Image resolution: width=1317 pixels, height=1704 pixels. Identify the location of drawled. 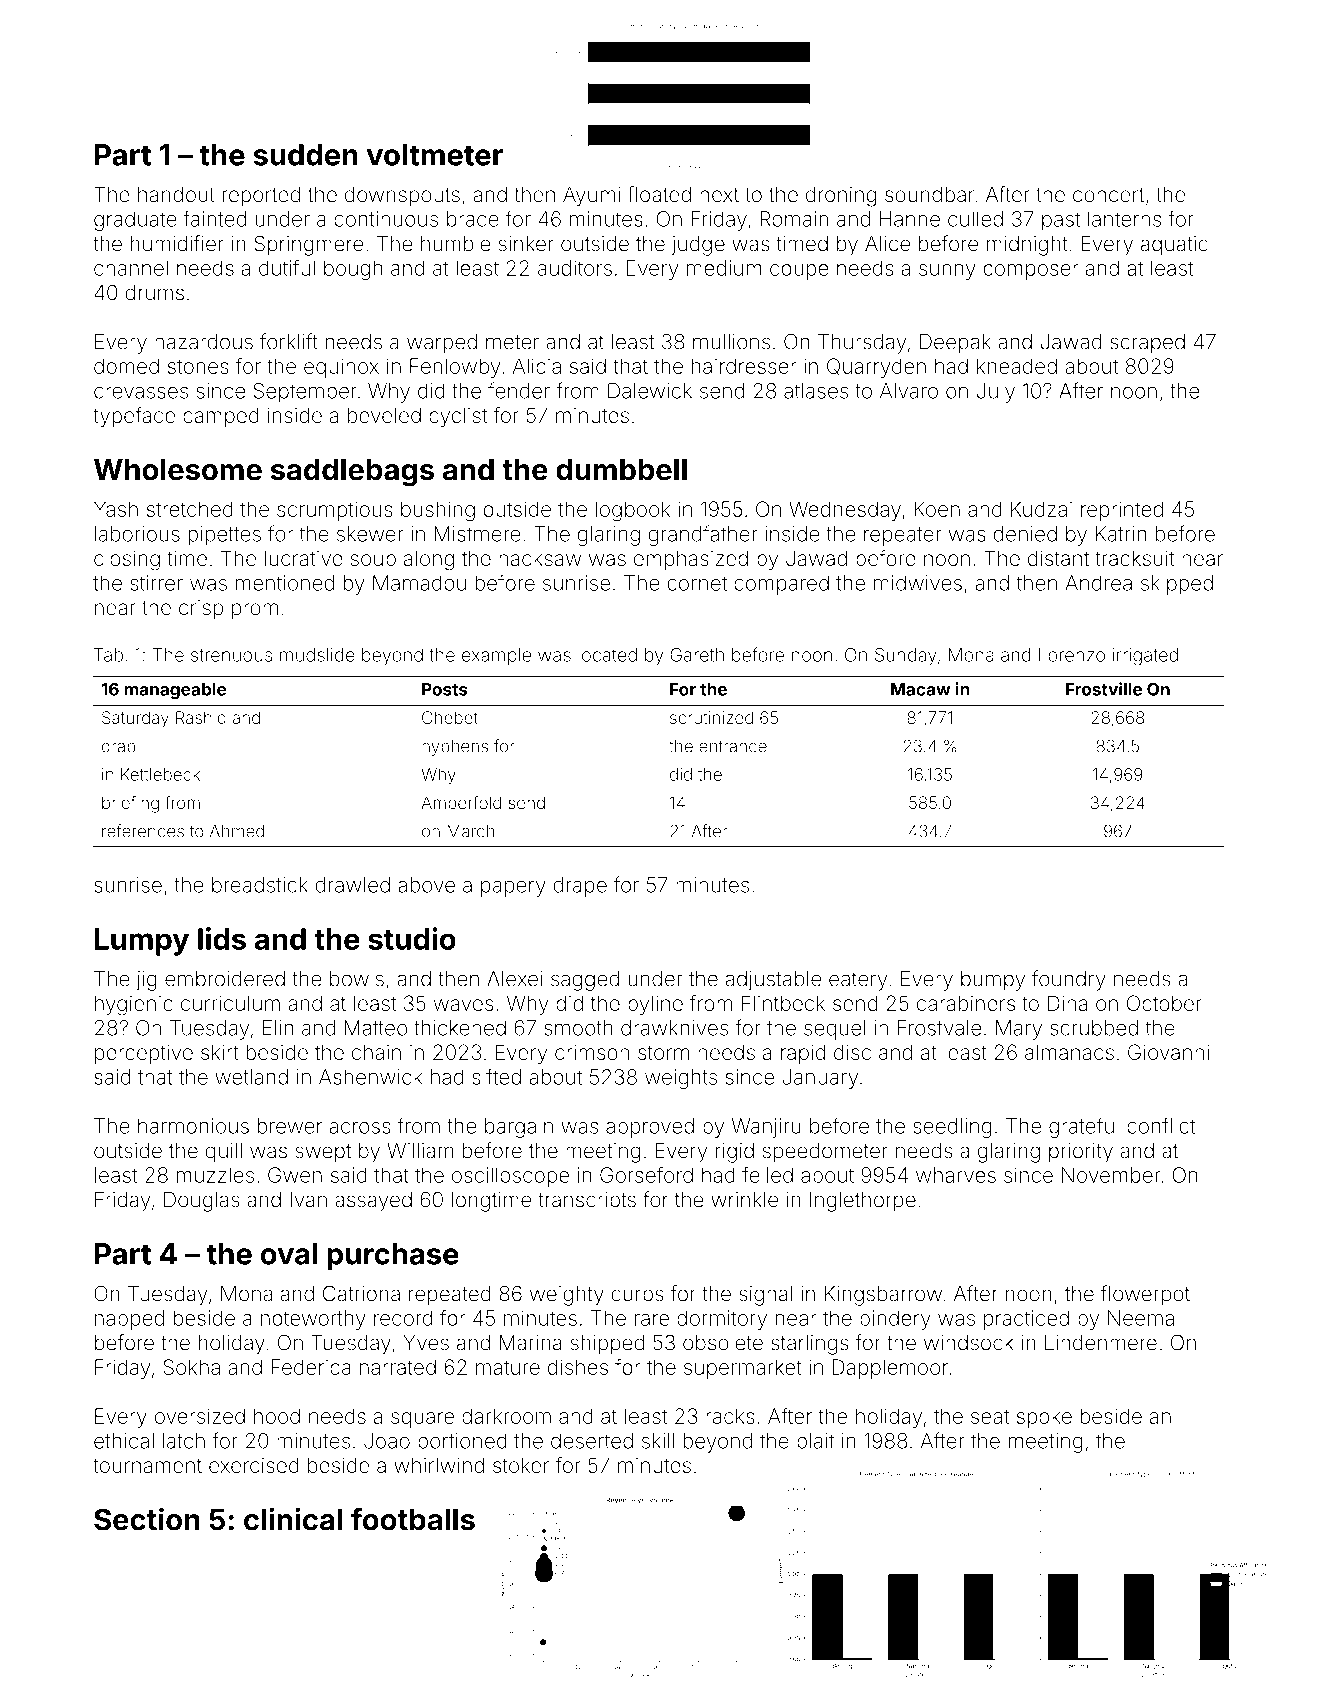
(352, 885).
